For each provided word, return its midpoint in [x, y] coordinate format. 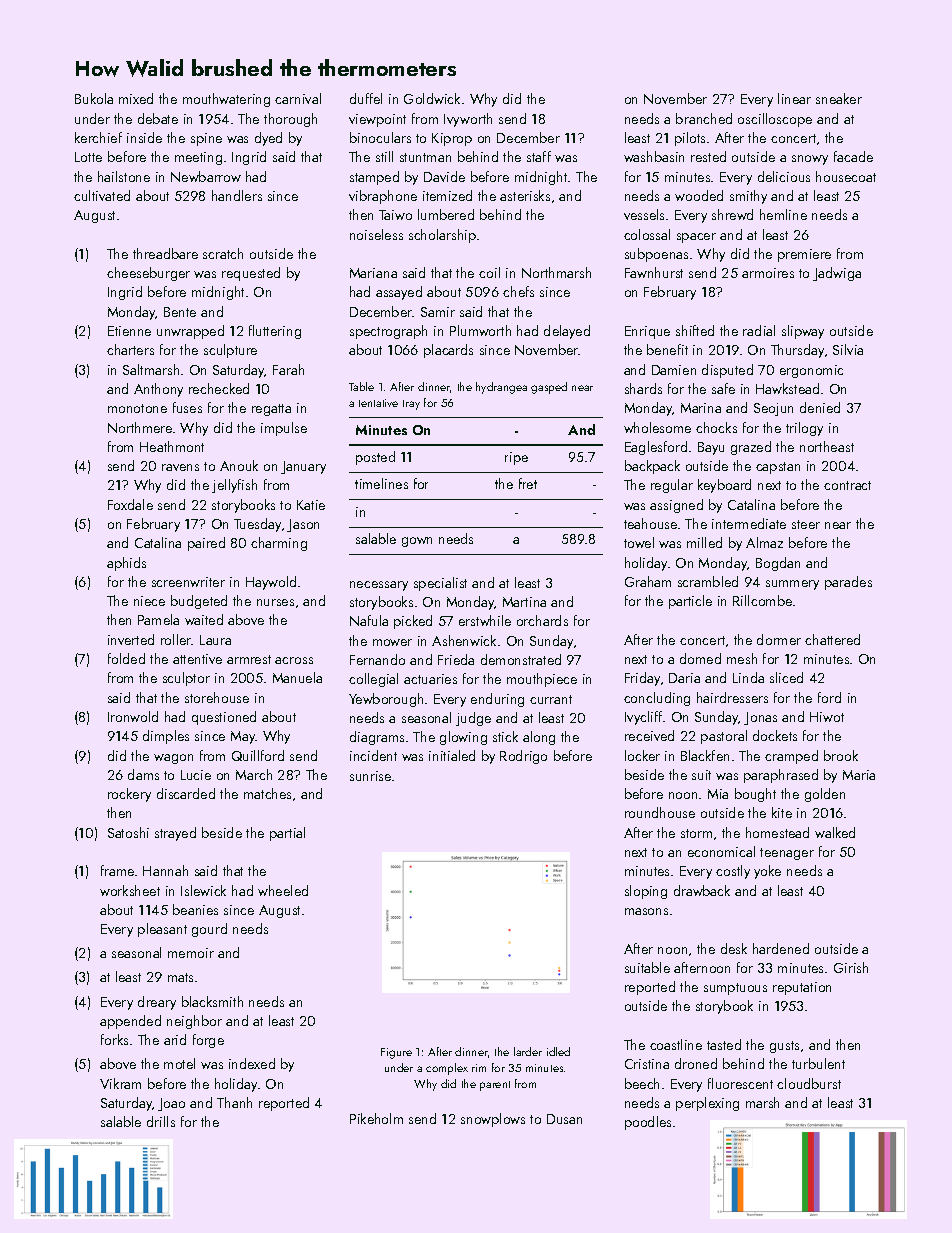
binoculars [380, 137]
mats [180, 977]
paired [206, 544]
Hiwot [827, 717]
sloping [646, 892]
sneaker [839, 98]
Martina [524, 602]
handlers [237, 195]
